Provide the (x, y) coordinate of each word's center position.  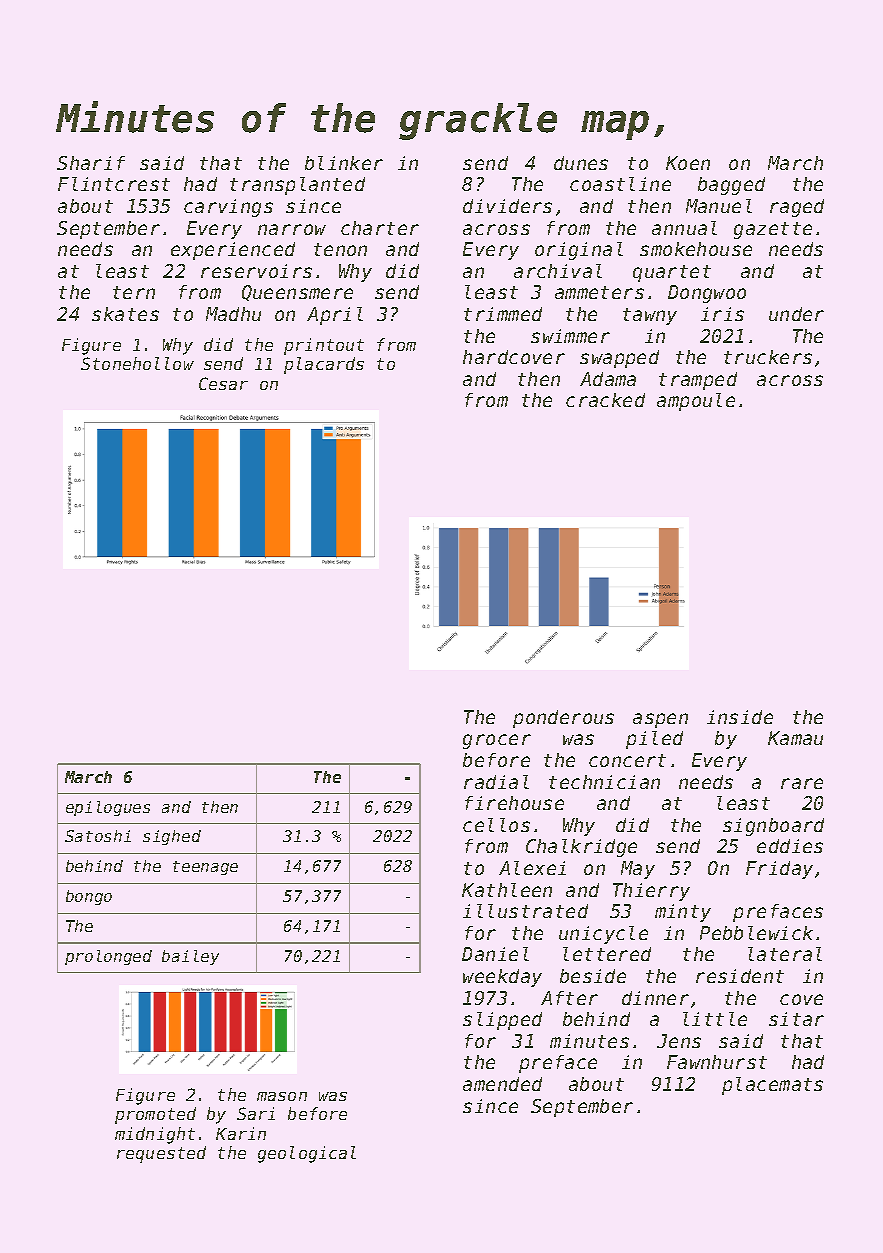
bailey (190, 957)
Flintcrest (114, 184)
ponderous (563, 719)
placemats (772, 1086)
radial (496, 782)
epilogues (108, 808)
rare (802, 783)
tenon (340, 249)
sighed (172, 837)
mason (282, 1096)
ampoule (696, 402)
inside (740, 717)
